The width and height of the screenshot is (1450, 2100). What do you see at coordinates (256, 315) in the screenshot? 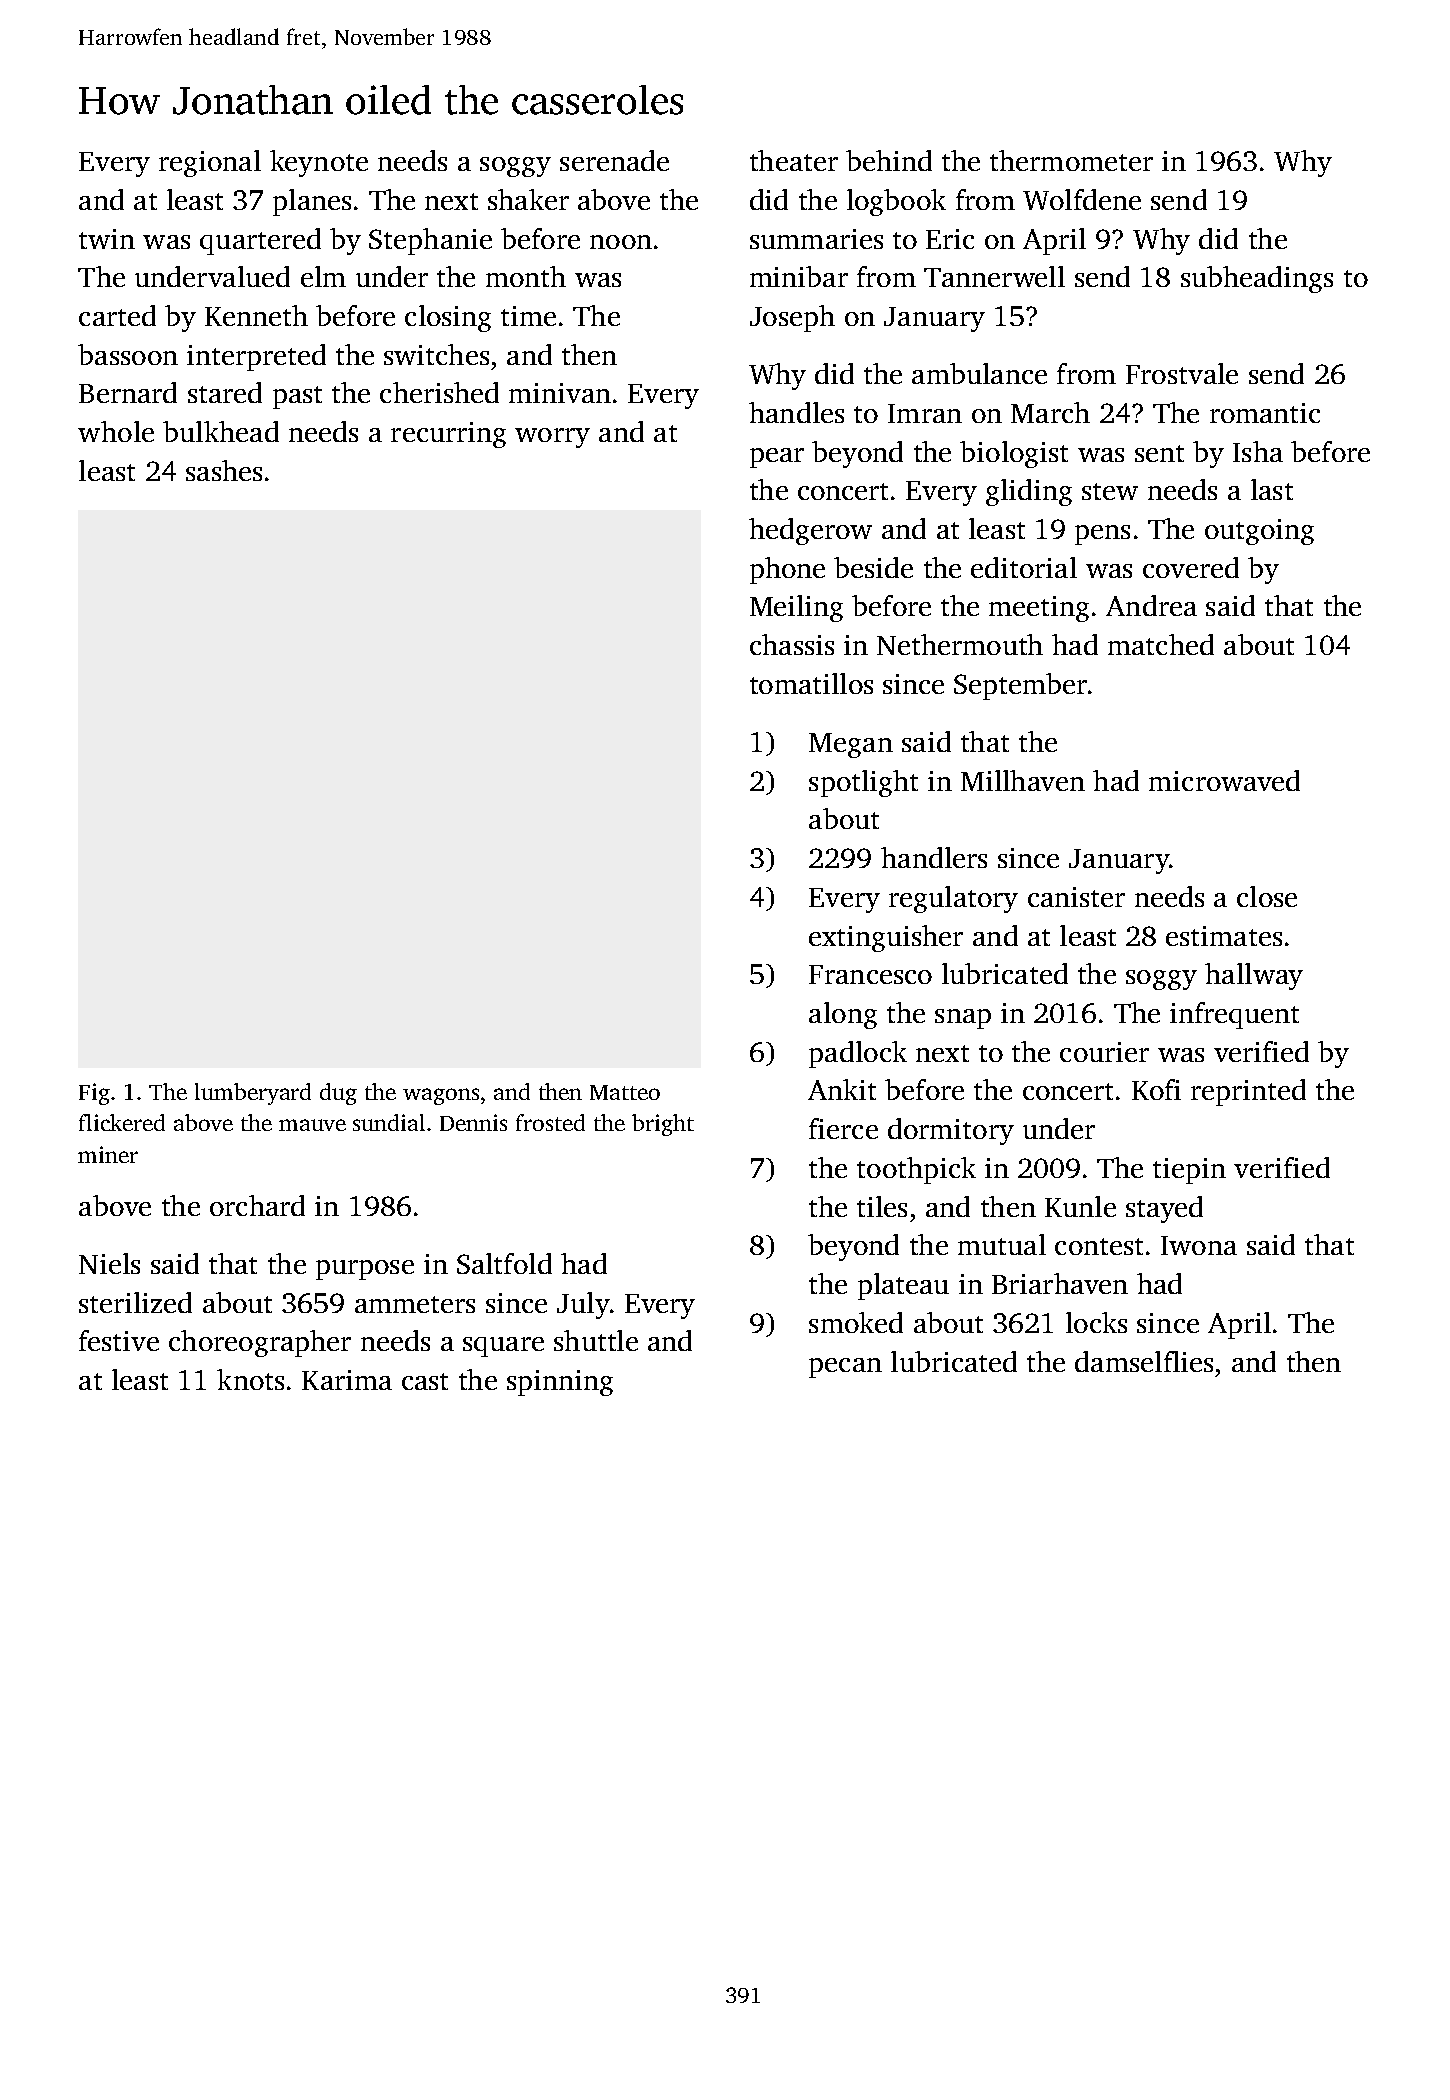
I see `Kenneth` at bounding box center [256, 315].
